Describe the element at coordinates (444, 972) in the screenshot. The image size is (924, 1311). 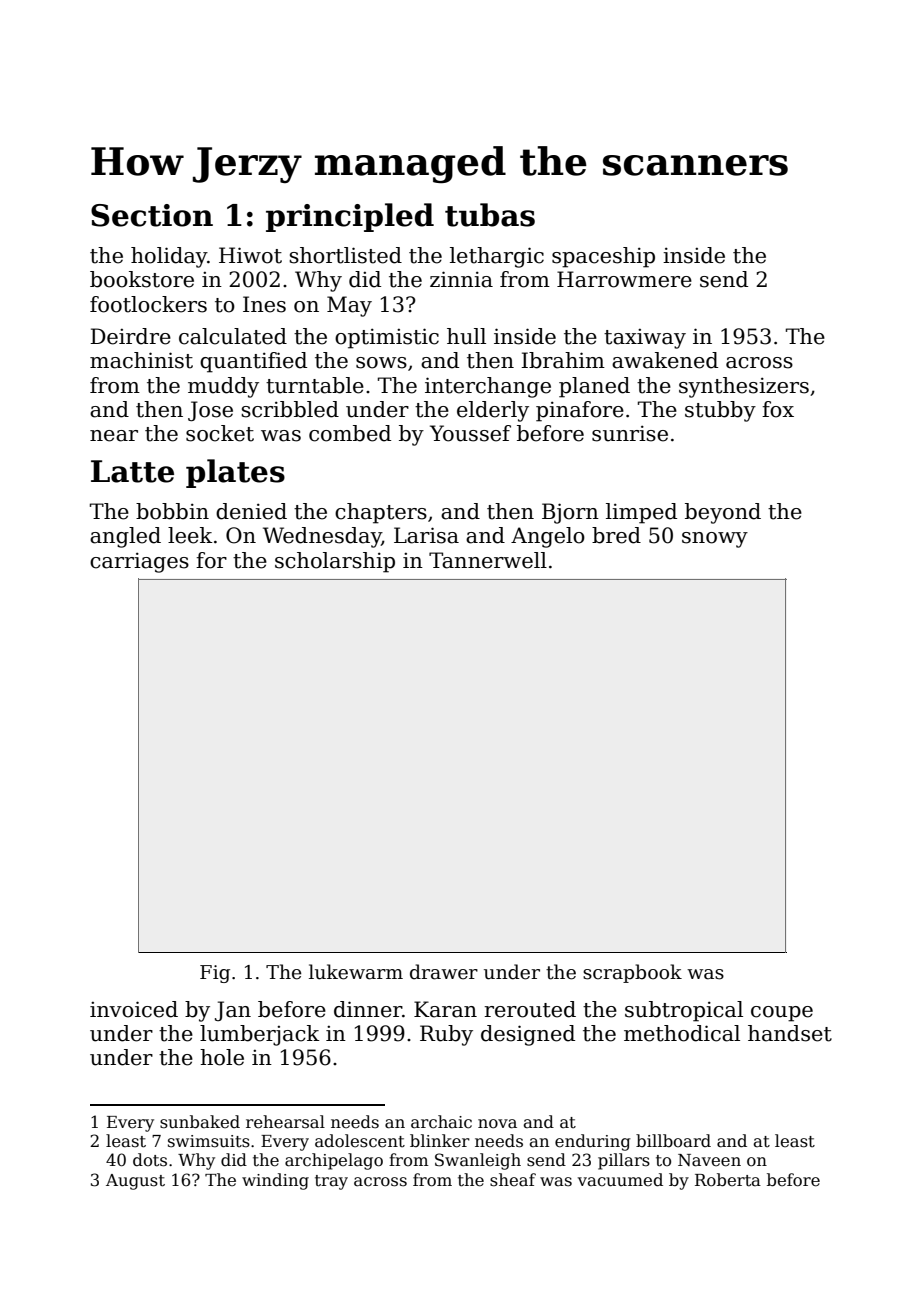
I see `drawer` at that location.
